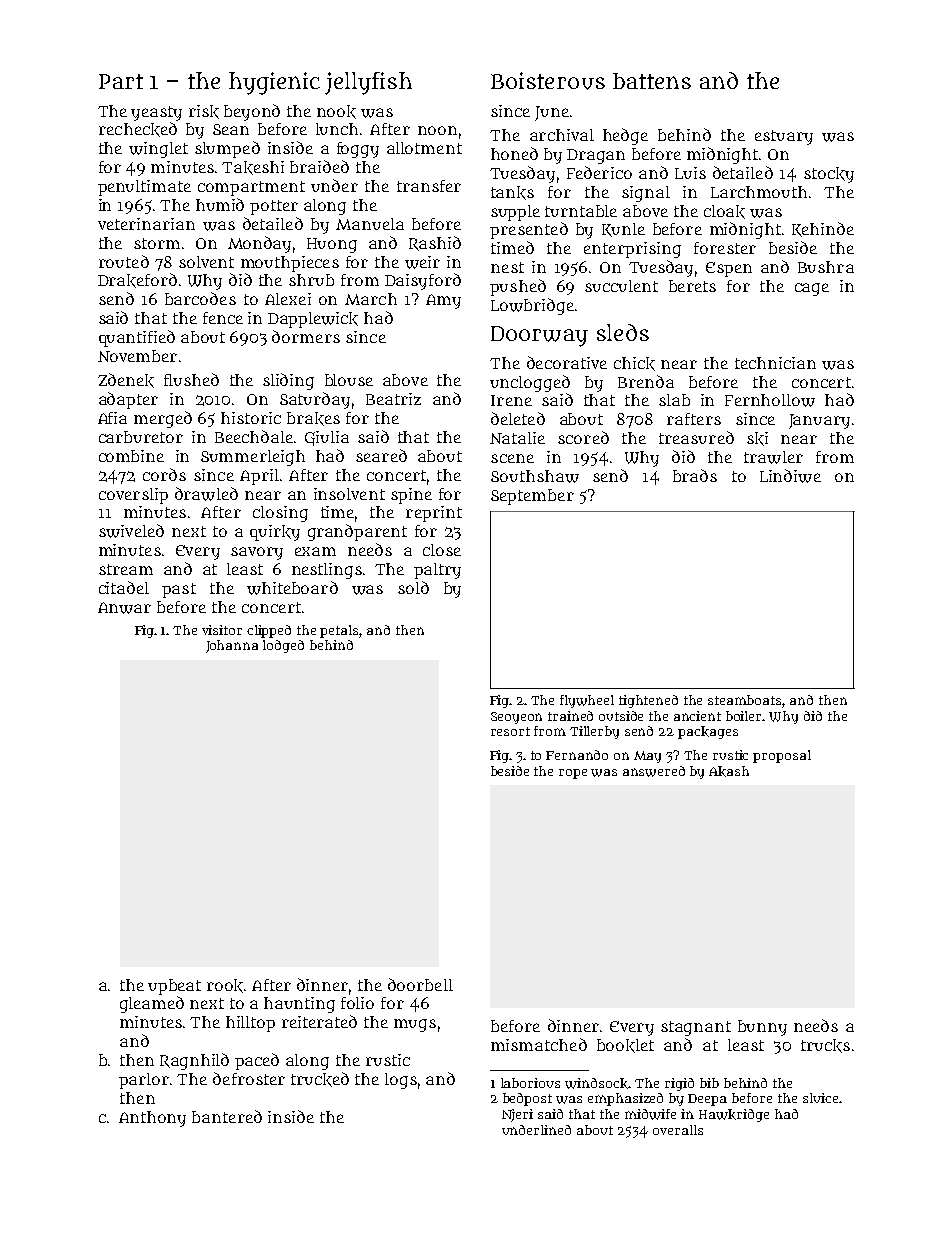 The height and width of the document is (1233, 952). I want to click on upbeat, so click(174, 987).
